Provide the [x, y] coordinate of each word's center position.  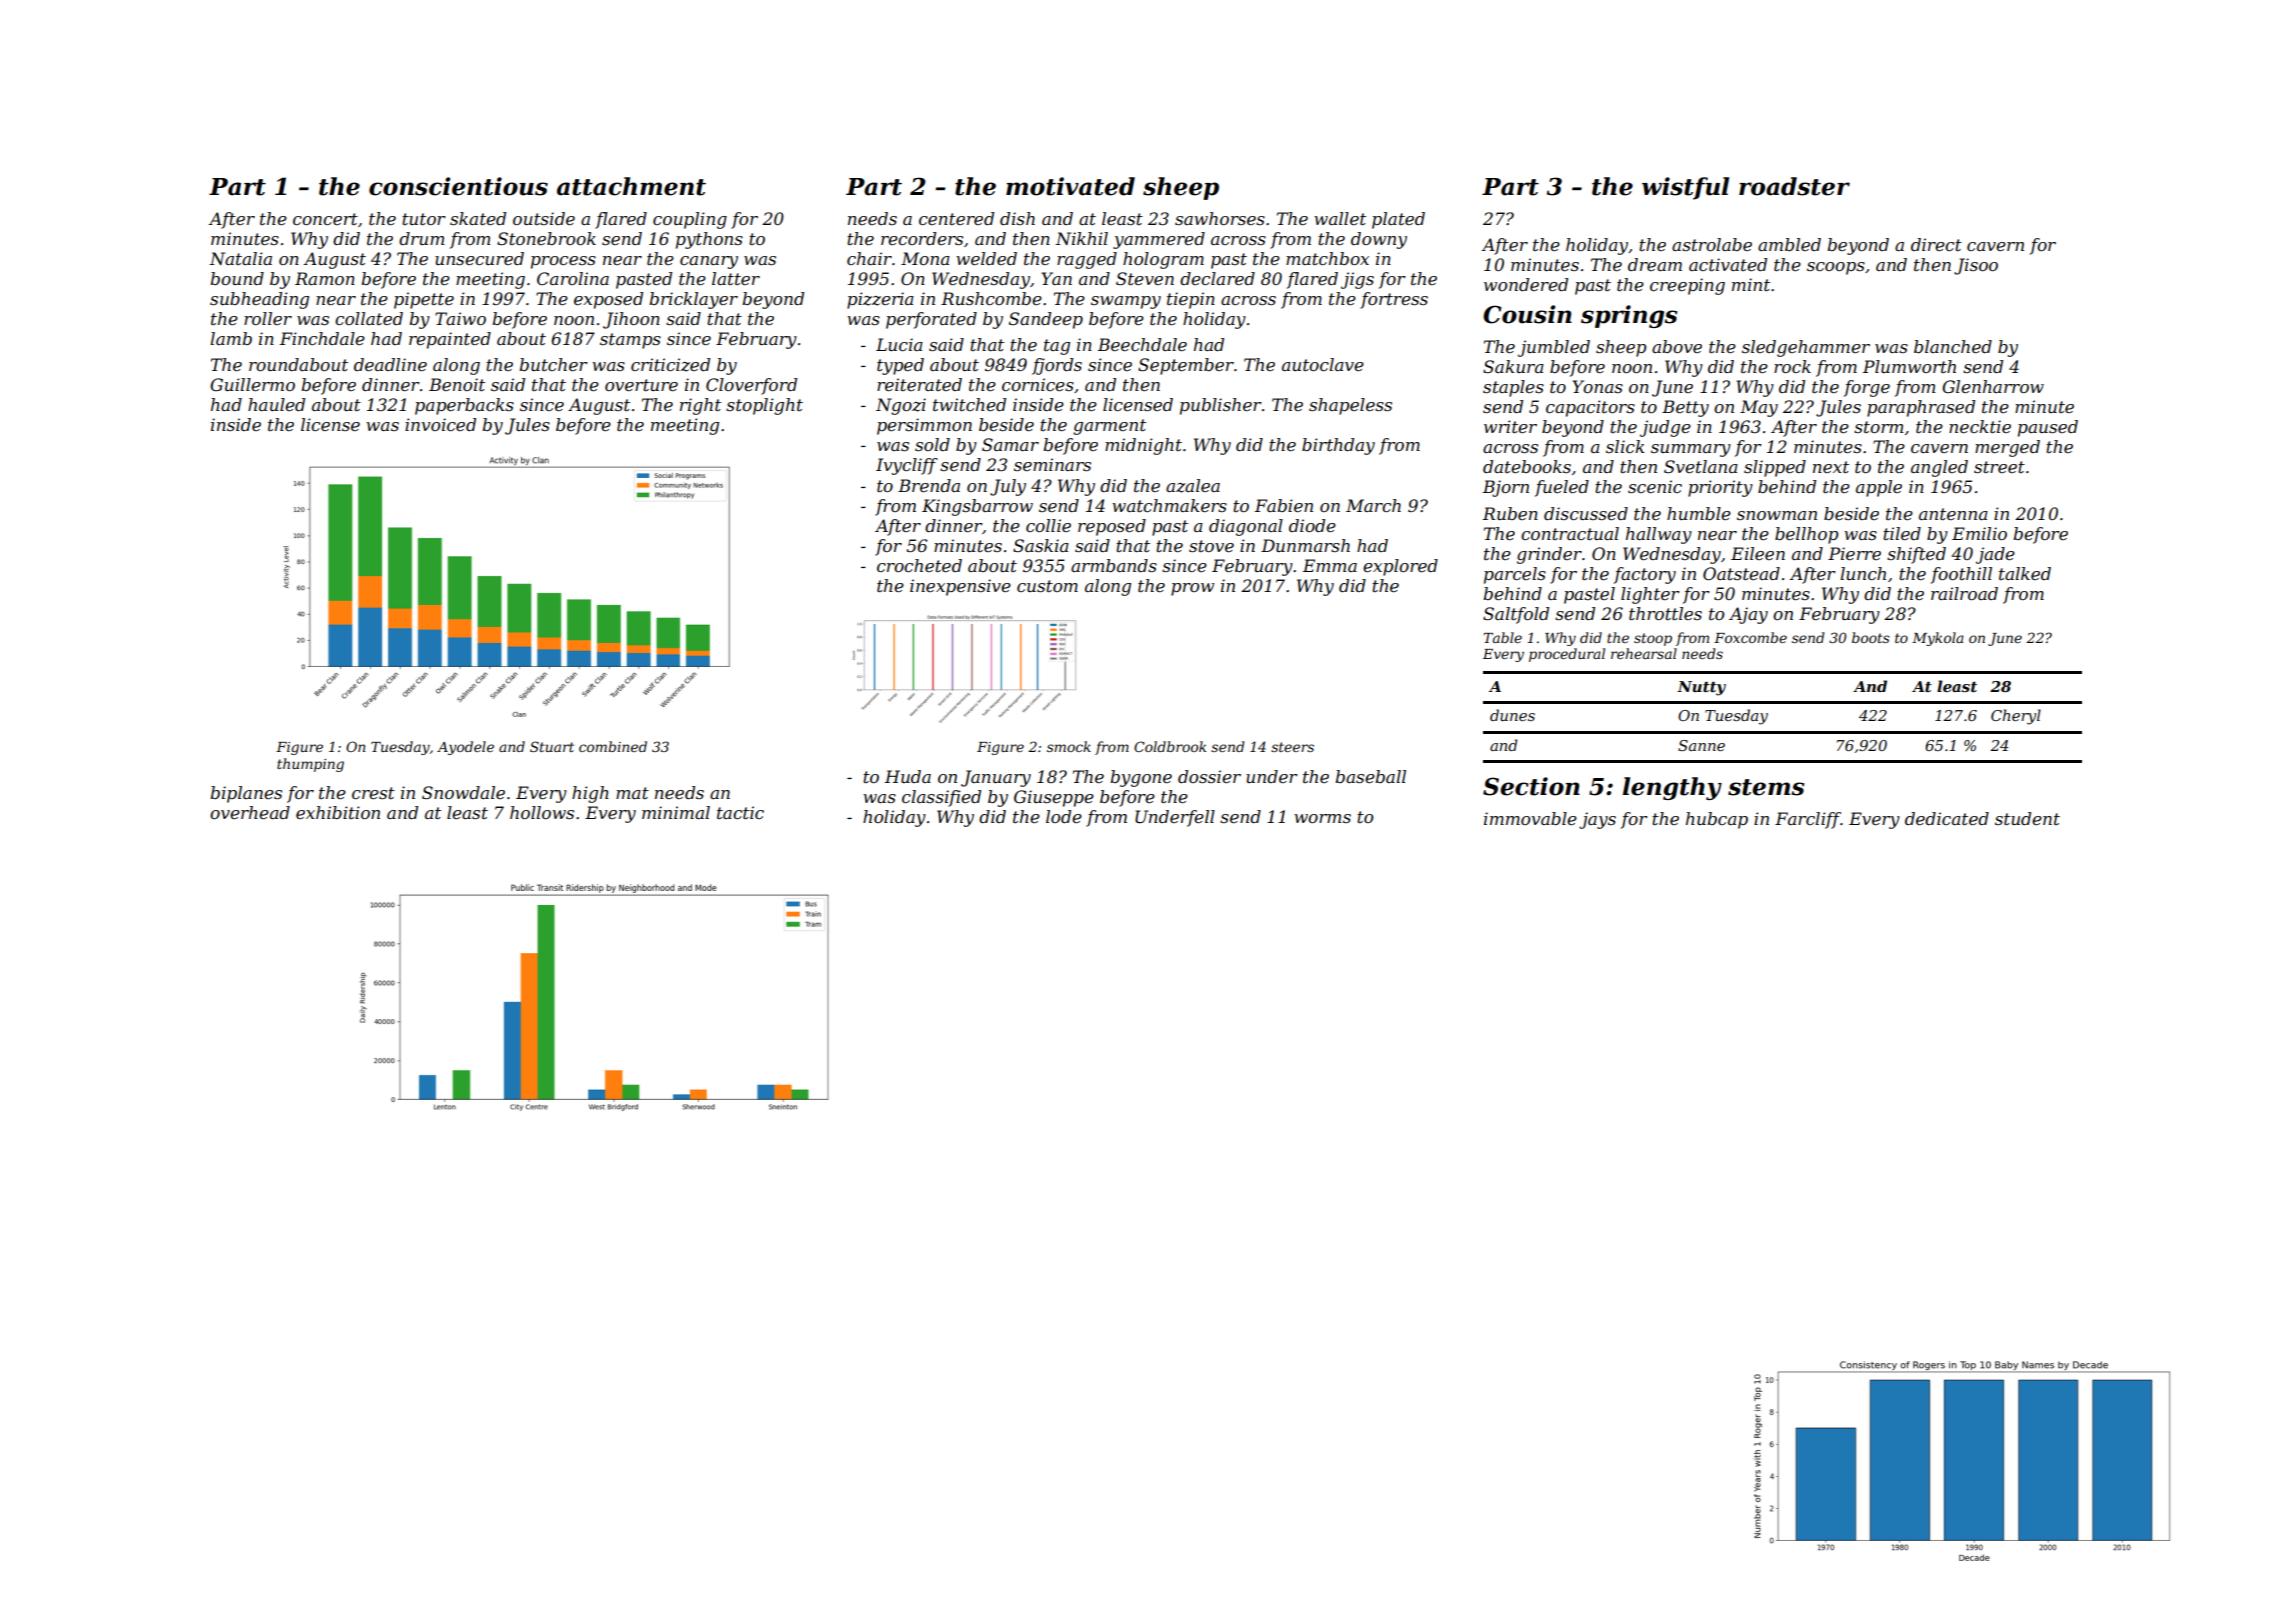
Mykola [1938, 639]
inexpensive [960, 587]
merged [2007, 448]
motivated [1070, 186]
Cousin [1527, 314]
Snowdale [463, 792]
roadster [1794, 186]
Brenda [929, 485]
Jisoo [1976, 266]
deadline [390, 364]
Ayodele [465, 748]
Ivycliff [907, 466]
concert [325, 219]
